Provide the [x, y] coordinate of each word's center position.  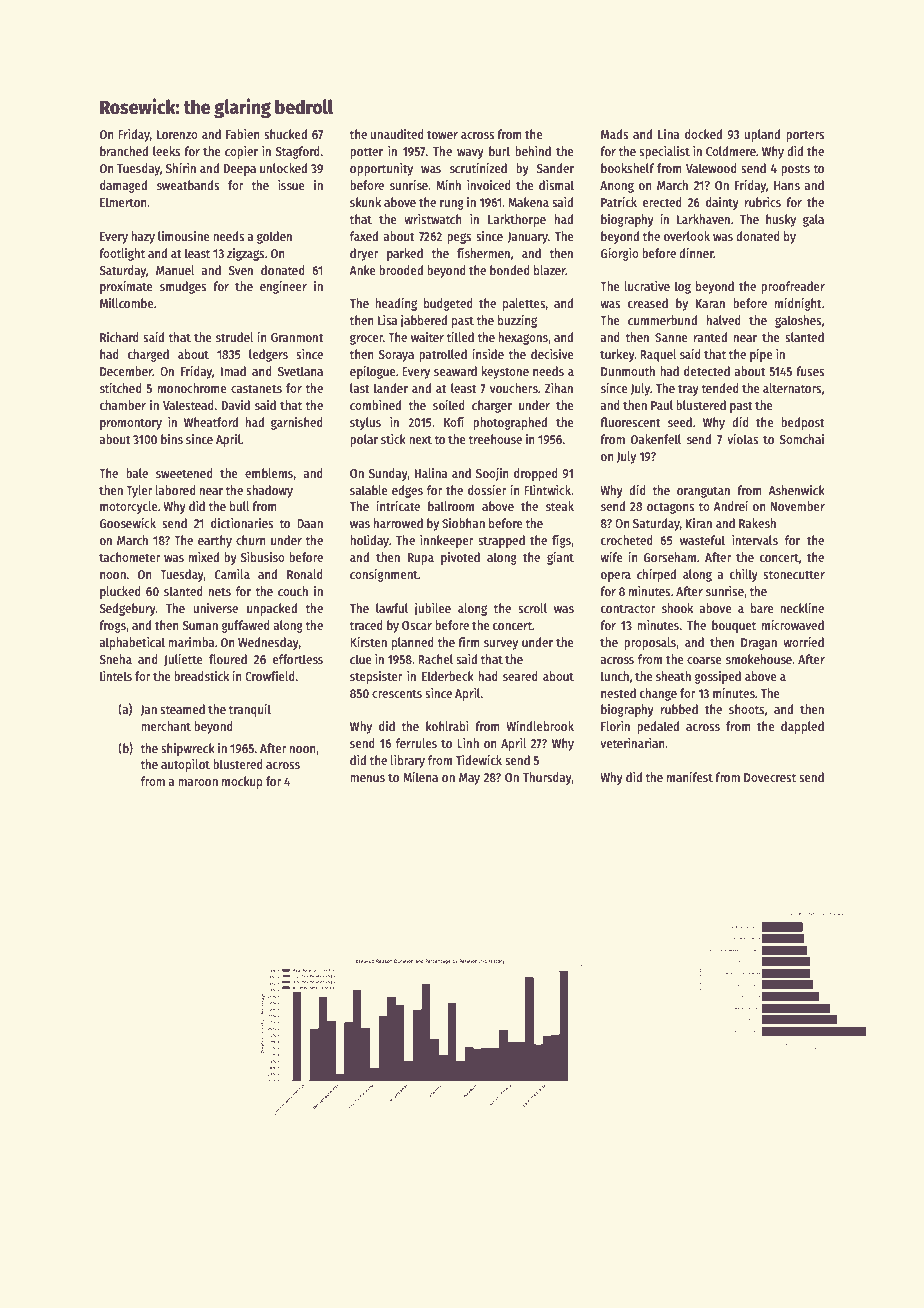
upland [762, 135]
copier [241, 152]
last [360, 388]
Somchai [802, 439]
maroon [198, 782]
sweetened [184, 473]
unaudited [397, 134]
